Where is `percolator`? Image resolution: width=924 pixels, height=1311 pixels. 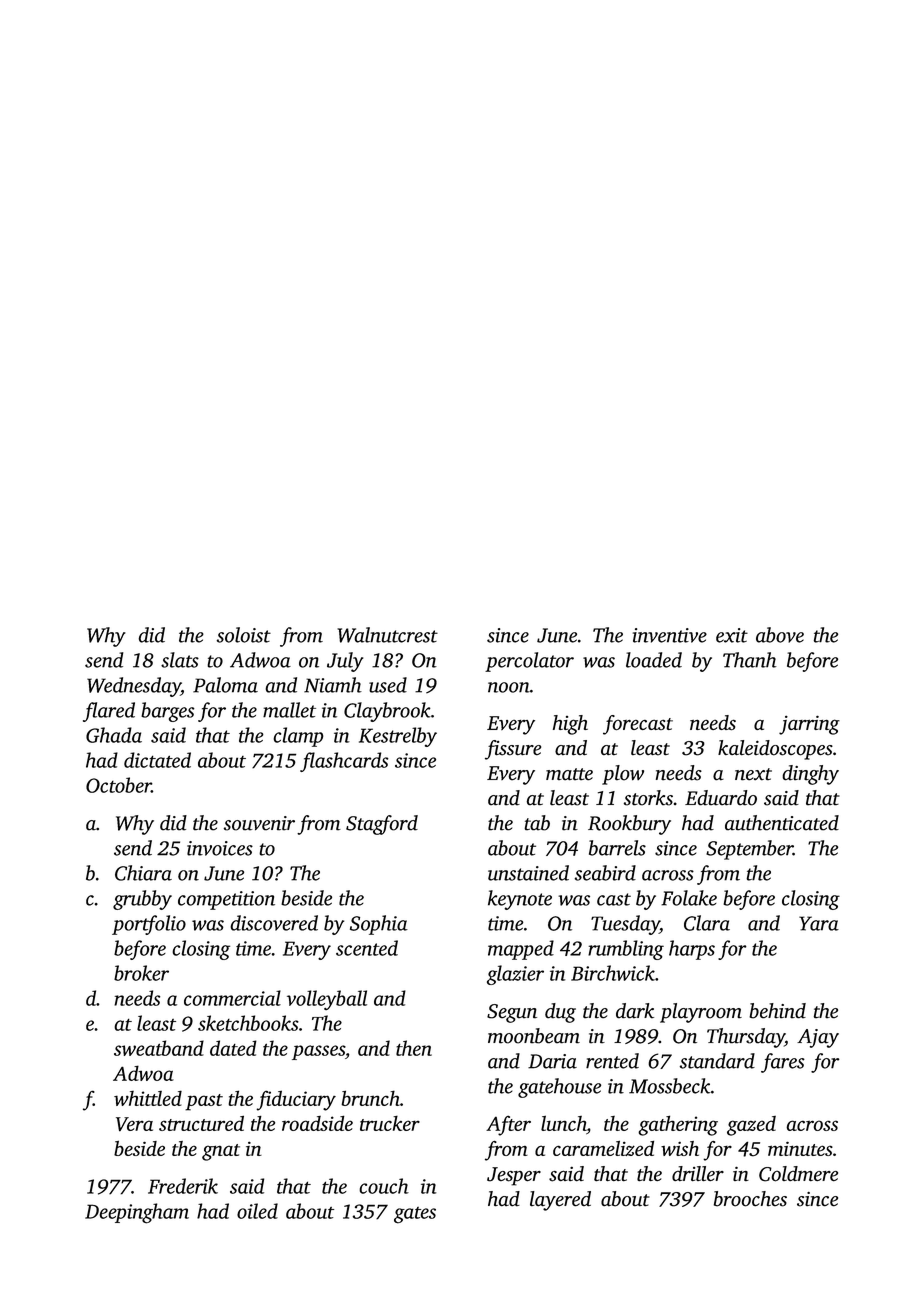 percolator is located at coordinates (529, 662).
